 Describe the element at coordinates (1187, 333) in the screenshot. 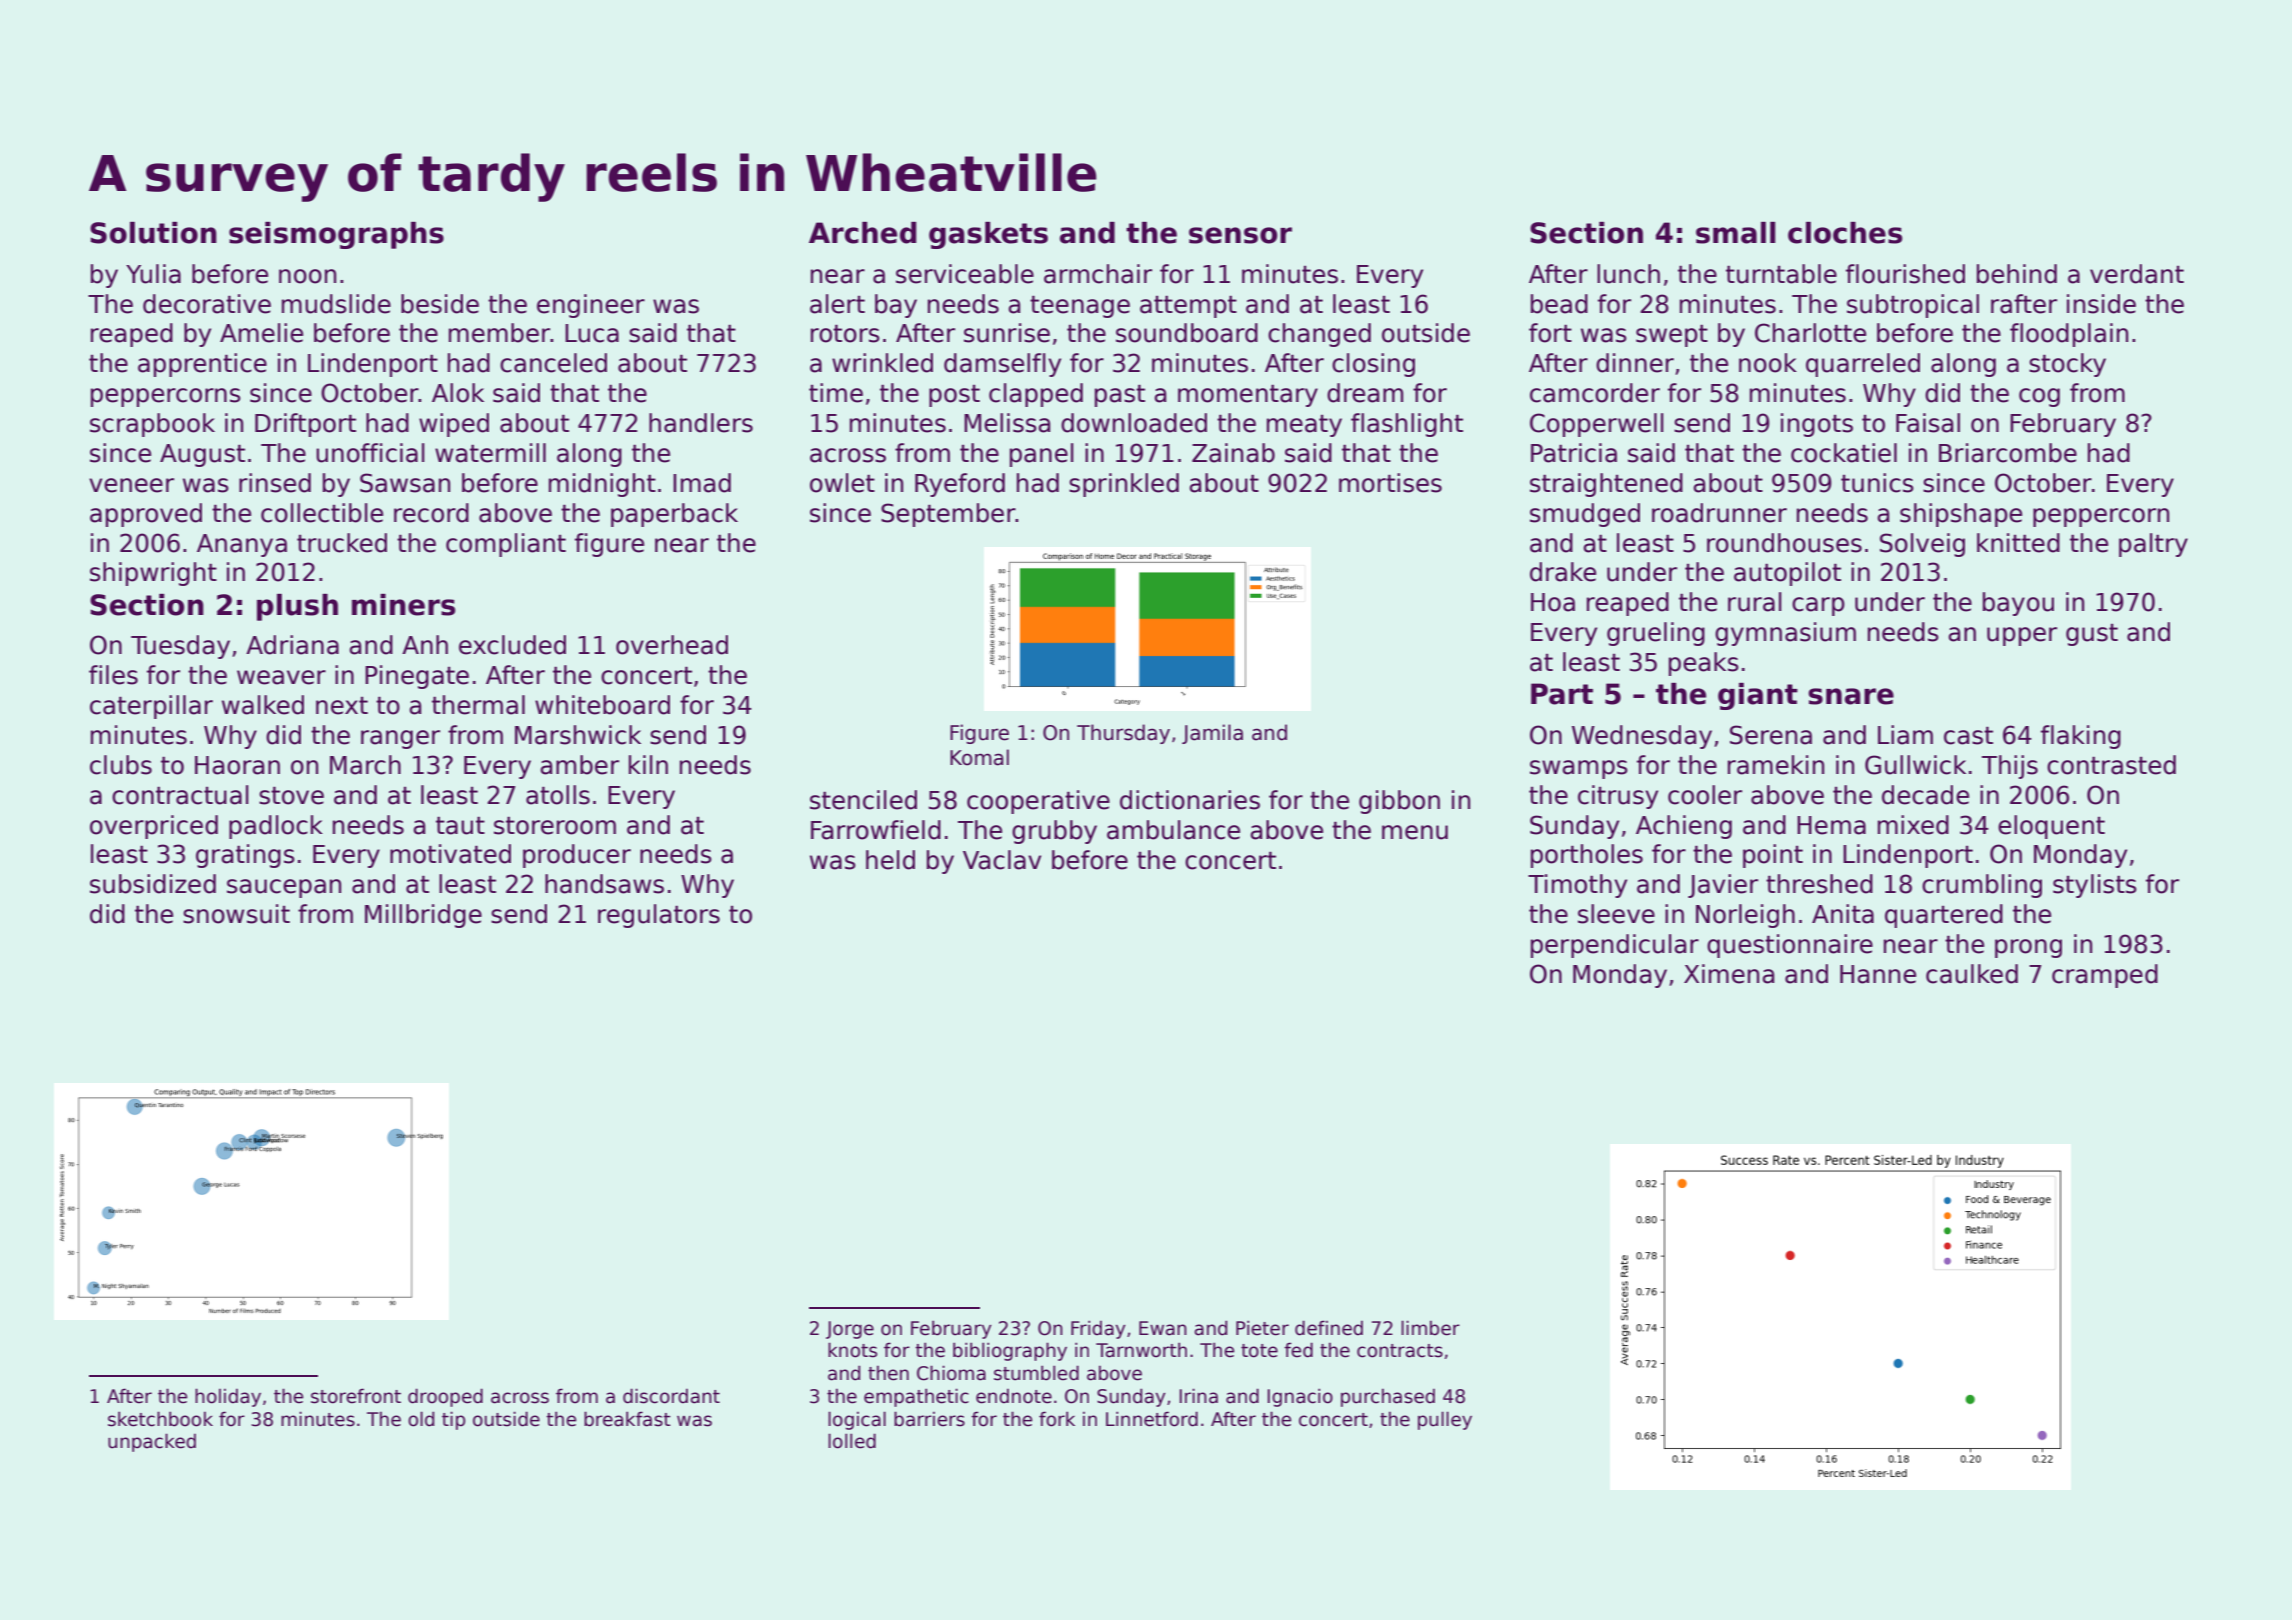

I see `soundboard` at that location.
